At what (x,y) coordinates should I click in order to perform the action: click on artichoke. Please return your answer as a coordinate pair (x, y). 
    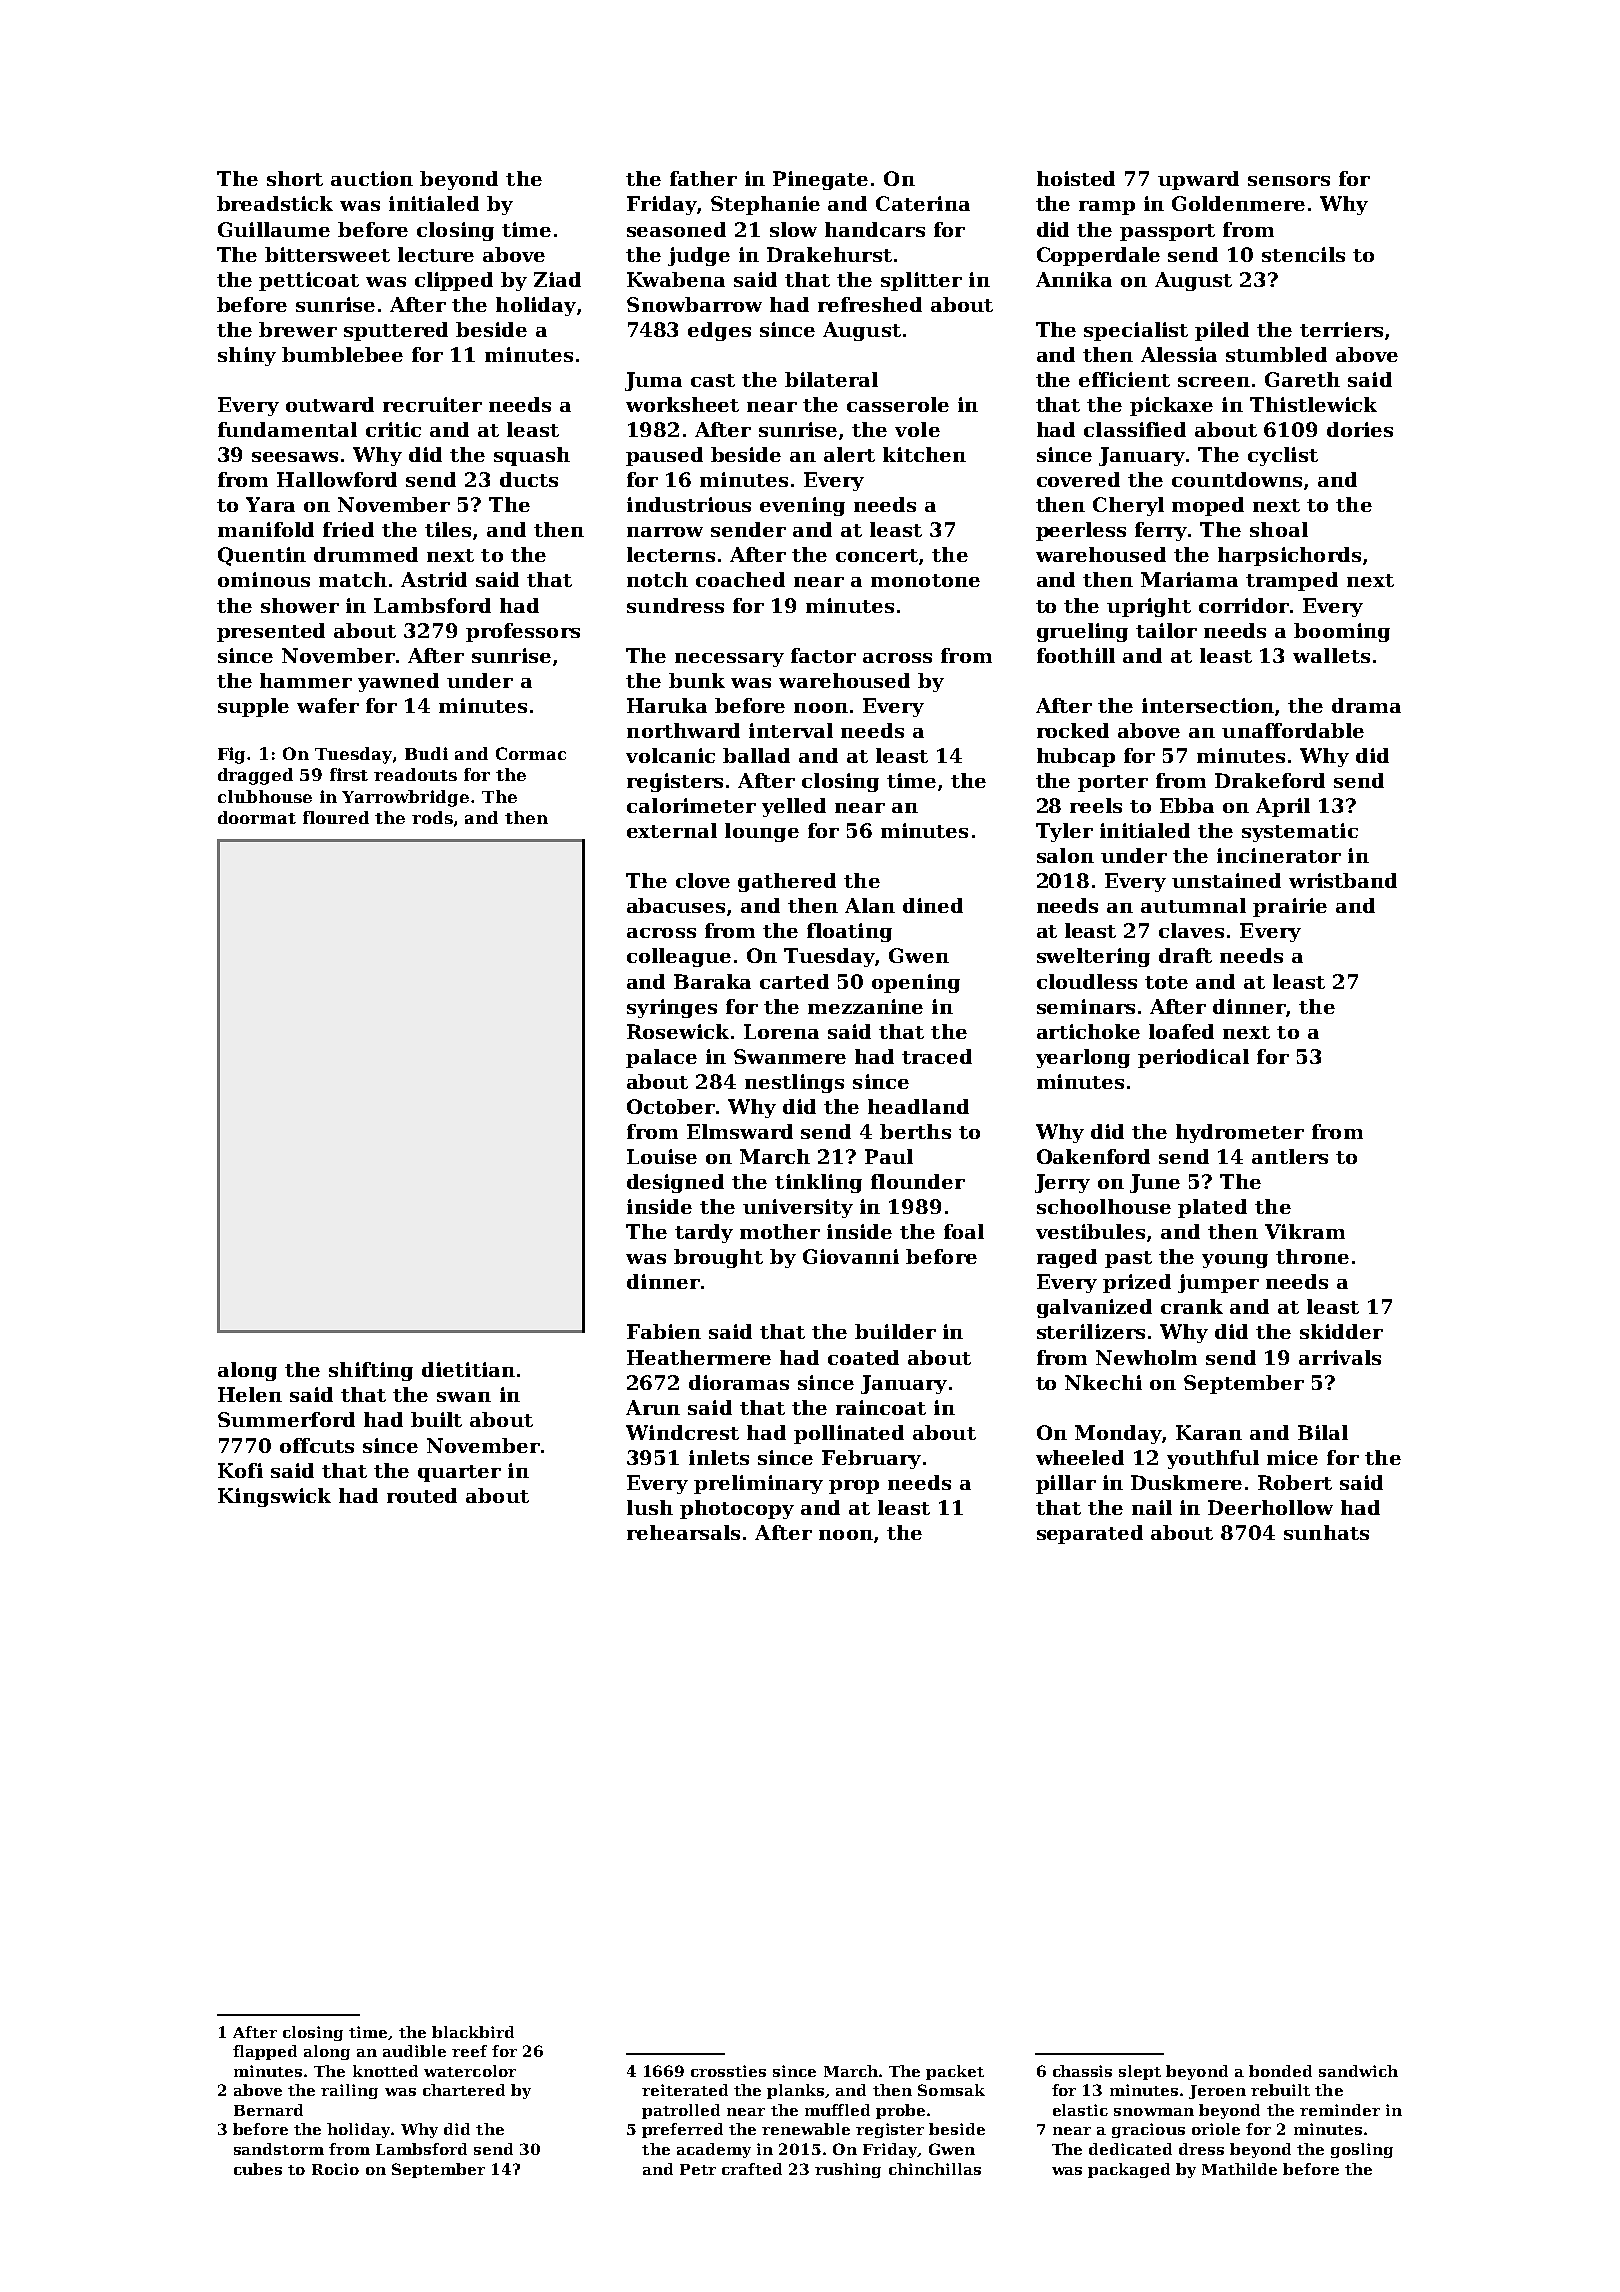
    Looking at the image, I should click on (1088, 1031).
